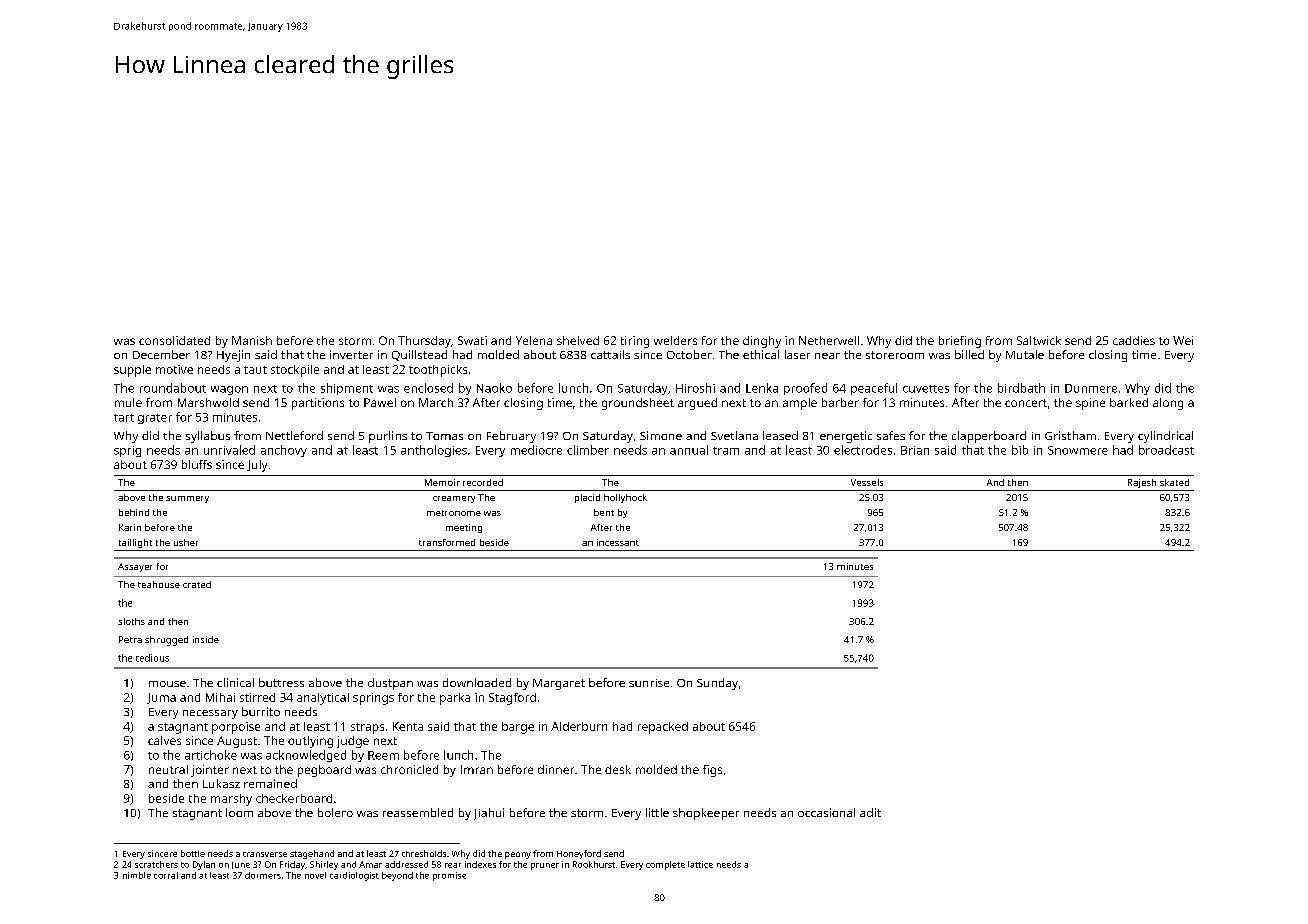 Image resolution: width=1308 pixels, height=924 pixels. Describe the element at coordinates (665, 865) in the screenshot. I see `complete` at that location.
